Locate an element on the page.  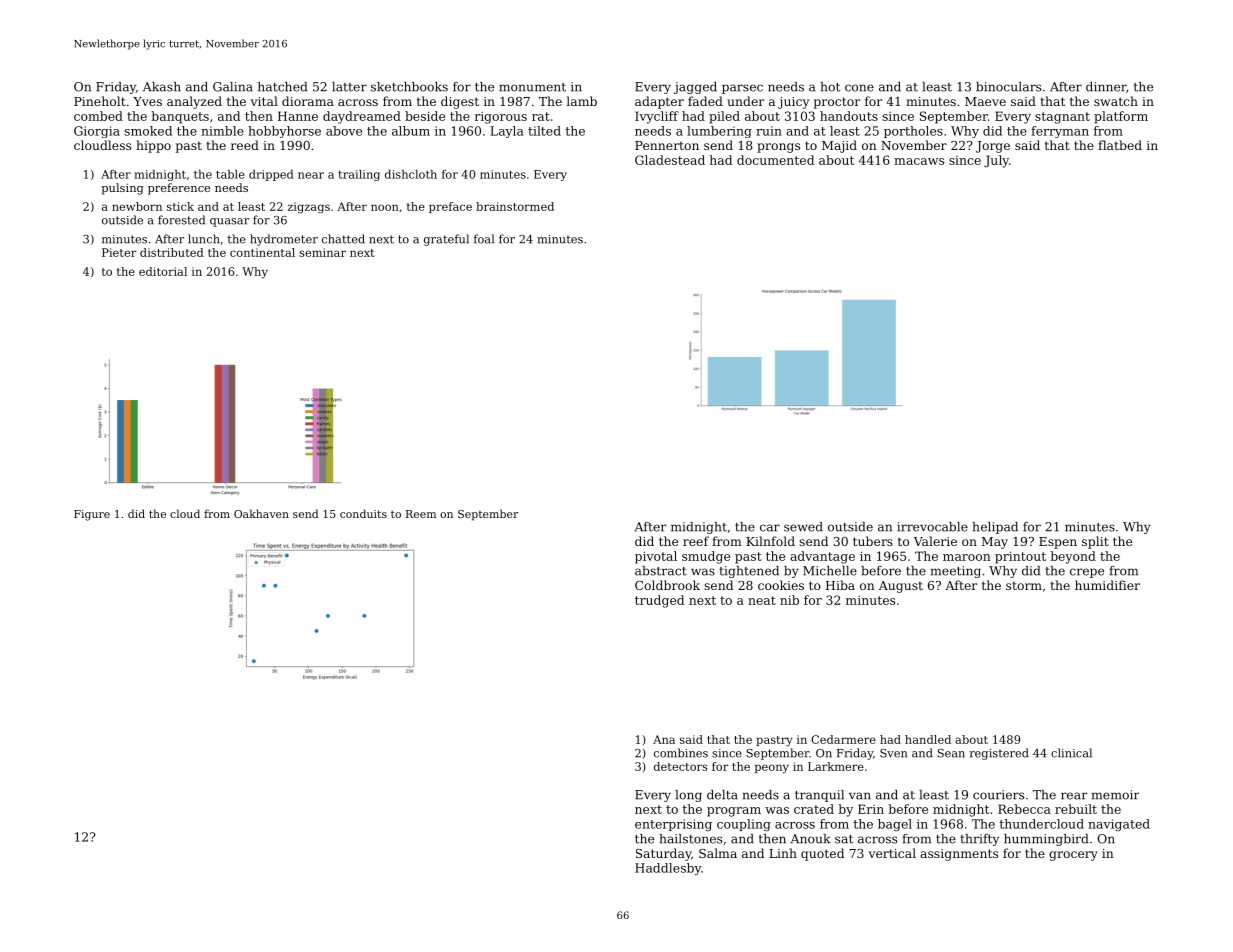
jagged is located at coordinates (695, 88).
